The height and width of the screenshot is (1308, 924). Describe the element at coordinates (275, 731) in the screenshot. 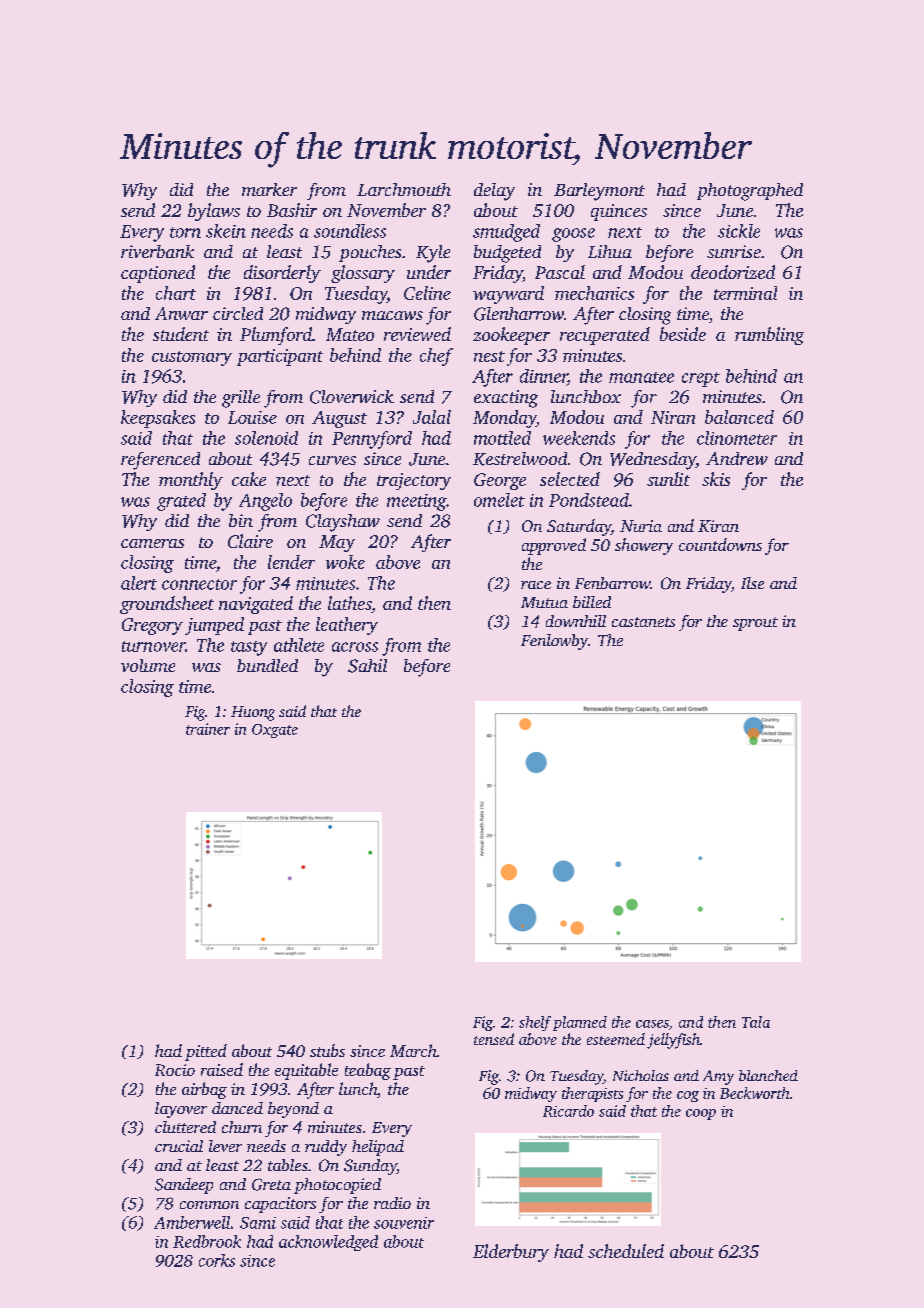

I see `Oxgate` at that location.
